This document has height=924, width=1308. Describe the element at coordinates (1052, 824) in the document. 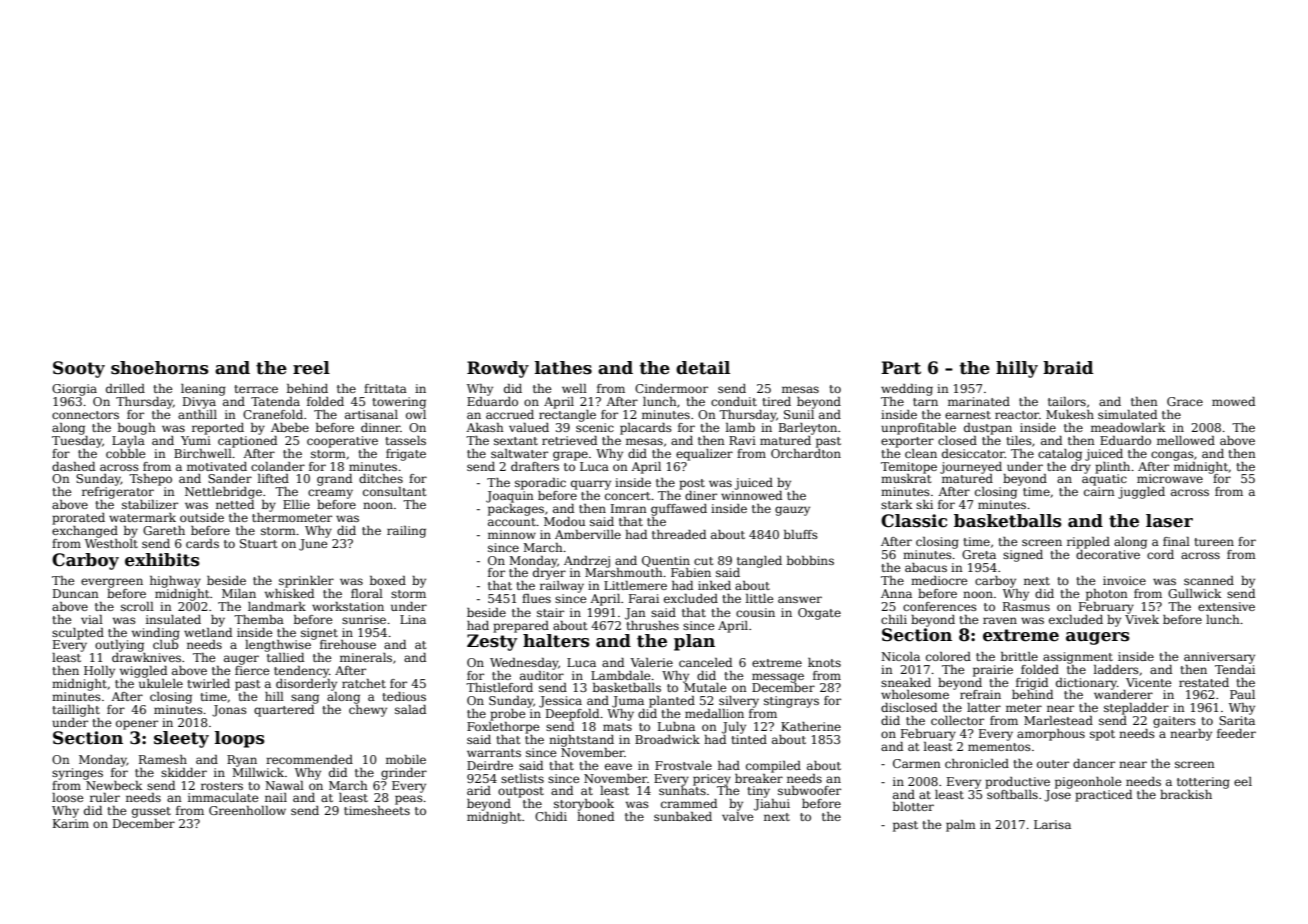

I see `Larisa` at that location.
